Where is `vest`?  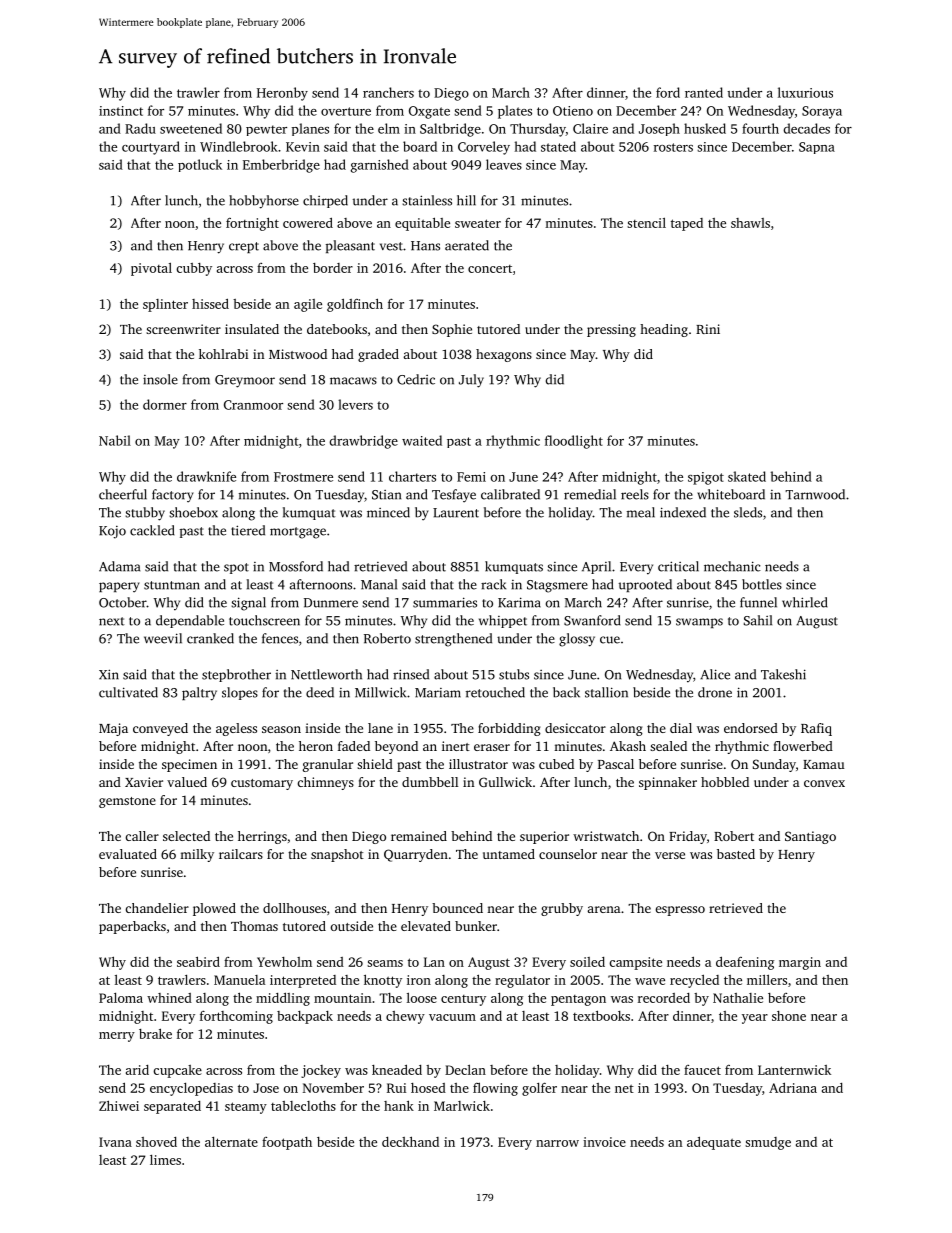
vest is located at coordinates (391, 246).
